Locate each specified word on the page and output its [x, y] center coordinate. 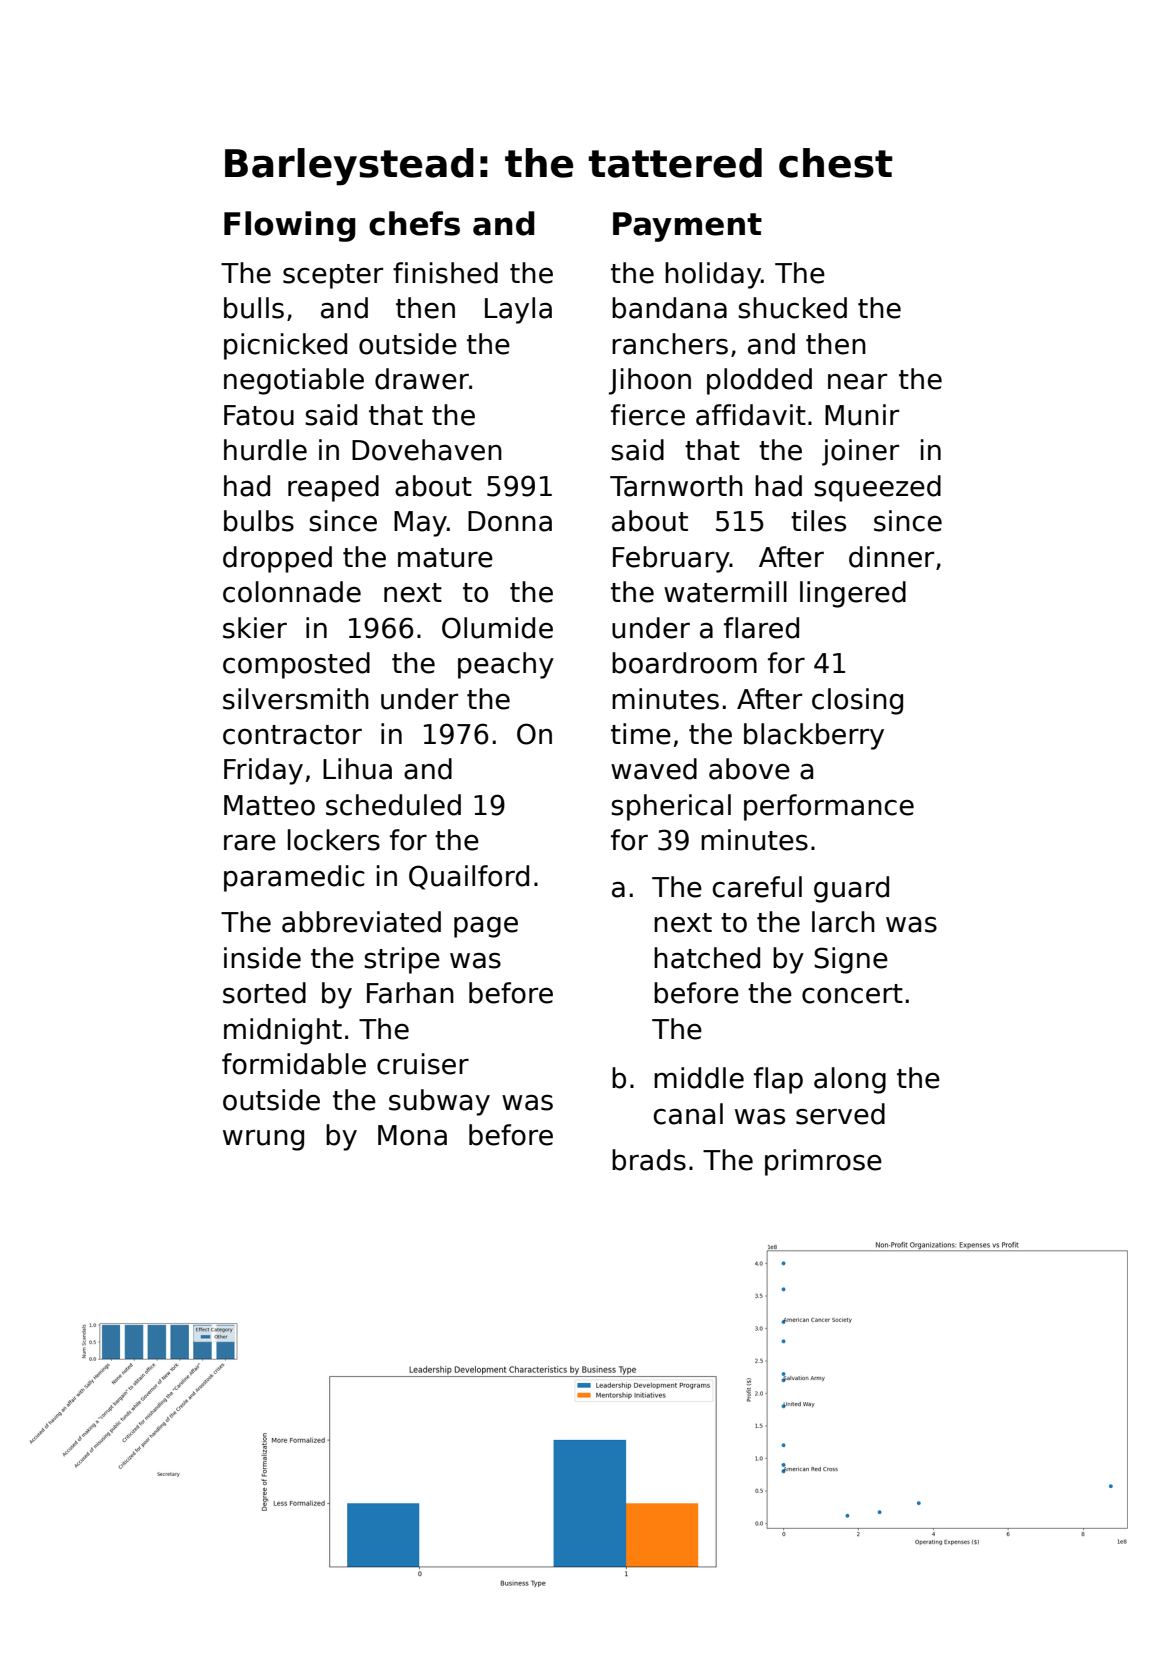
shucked [792, 308]
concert [852, 994]
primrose [823, 1162]
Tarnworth [676, 486]
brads [649, 1160]
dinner [891, 557]
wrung [263, 1140]
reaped [333, 488]
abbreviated [361, 922]
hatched [707, 958]
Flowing [290, 226]
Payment [687, 227]
